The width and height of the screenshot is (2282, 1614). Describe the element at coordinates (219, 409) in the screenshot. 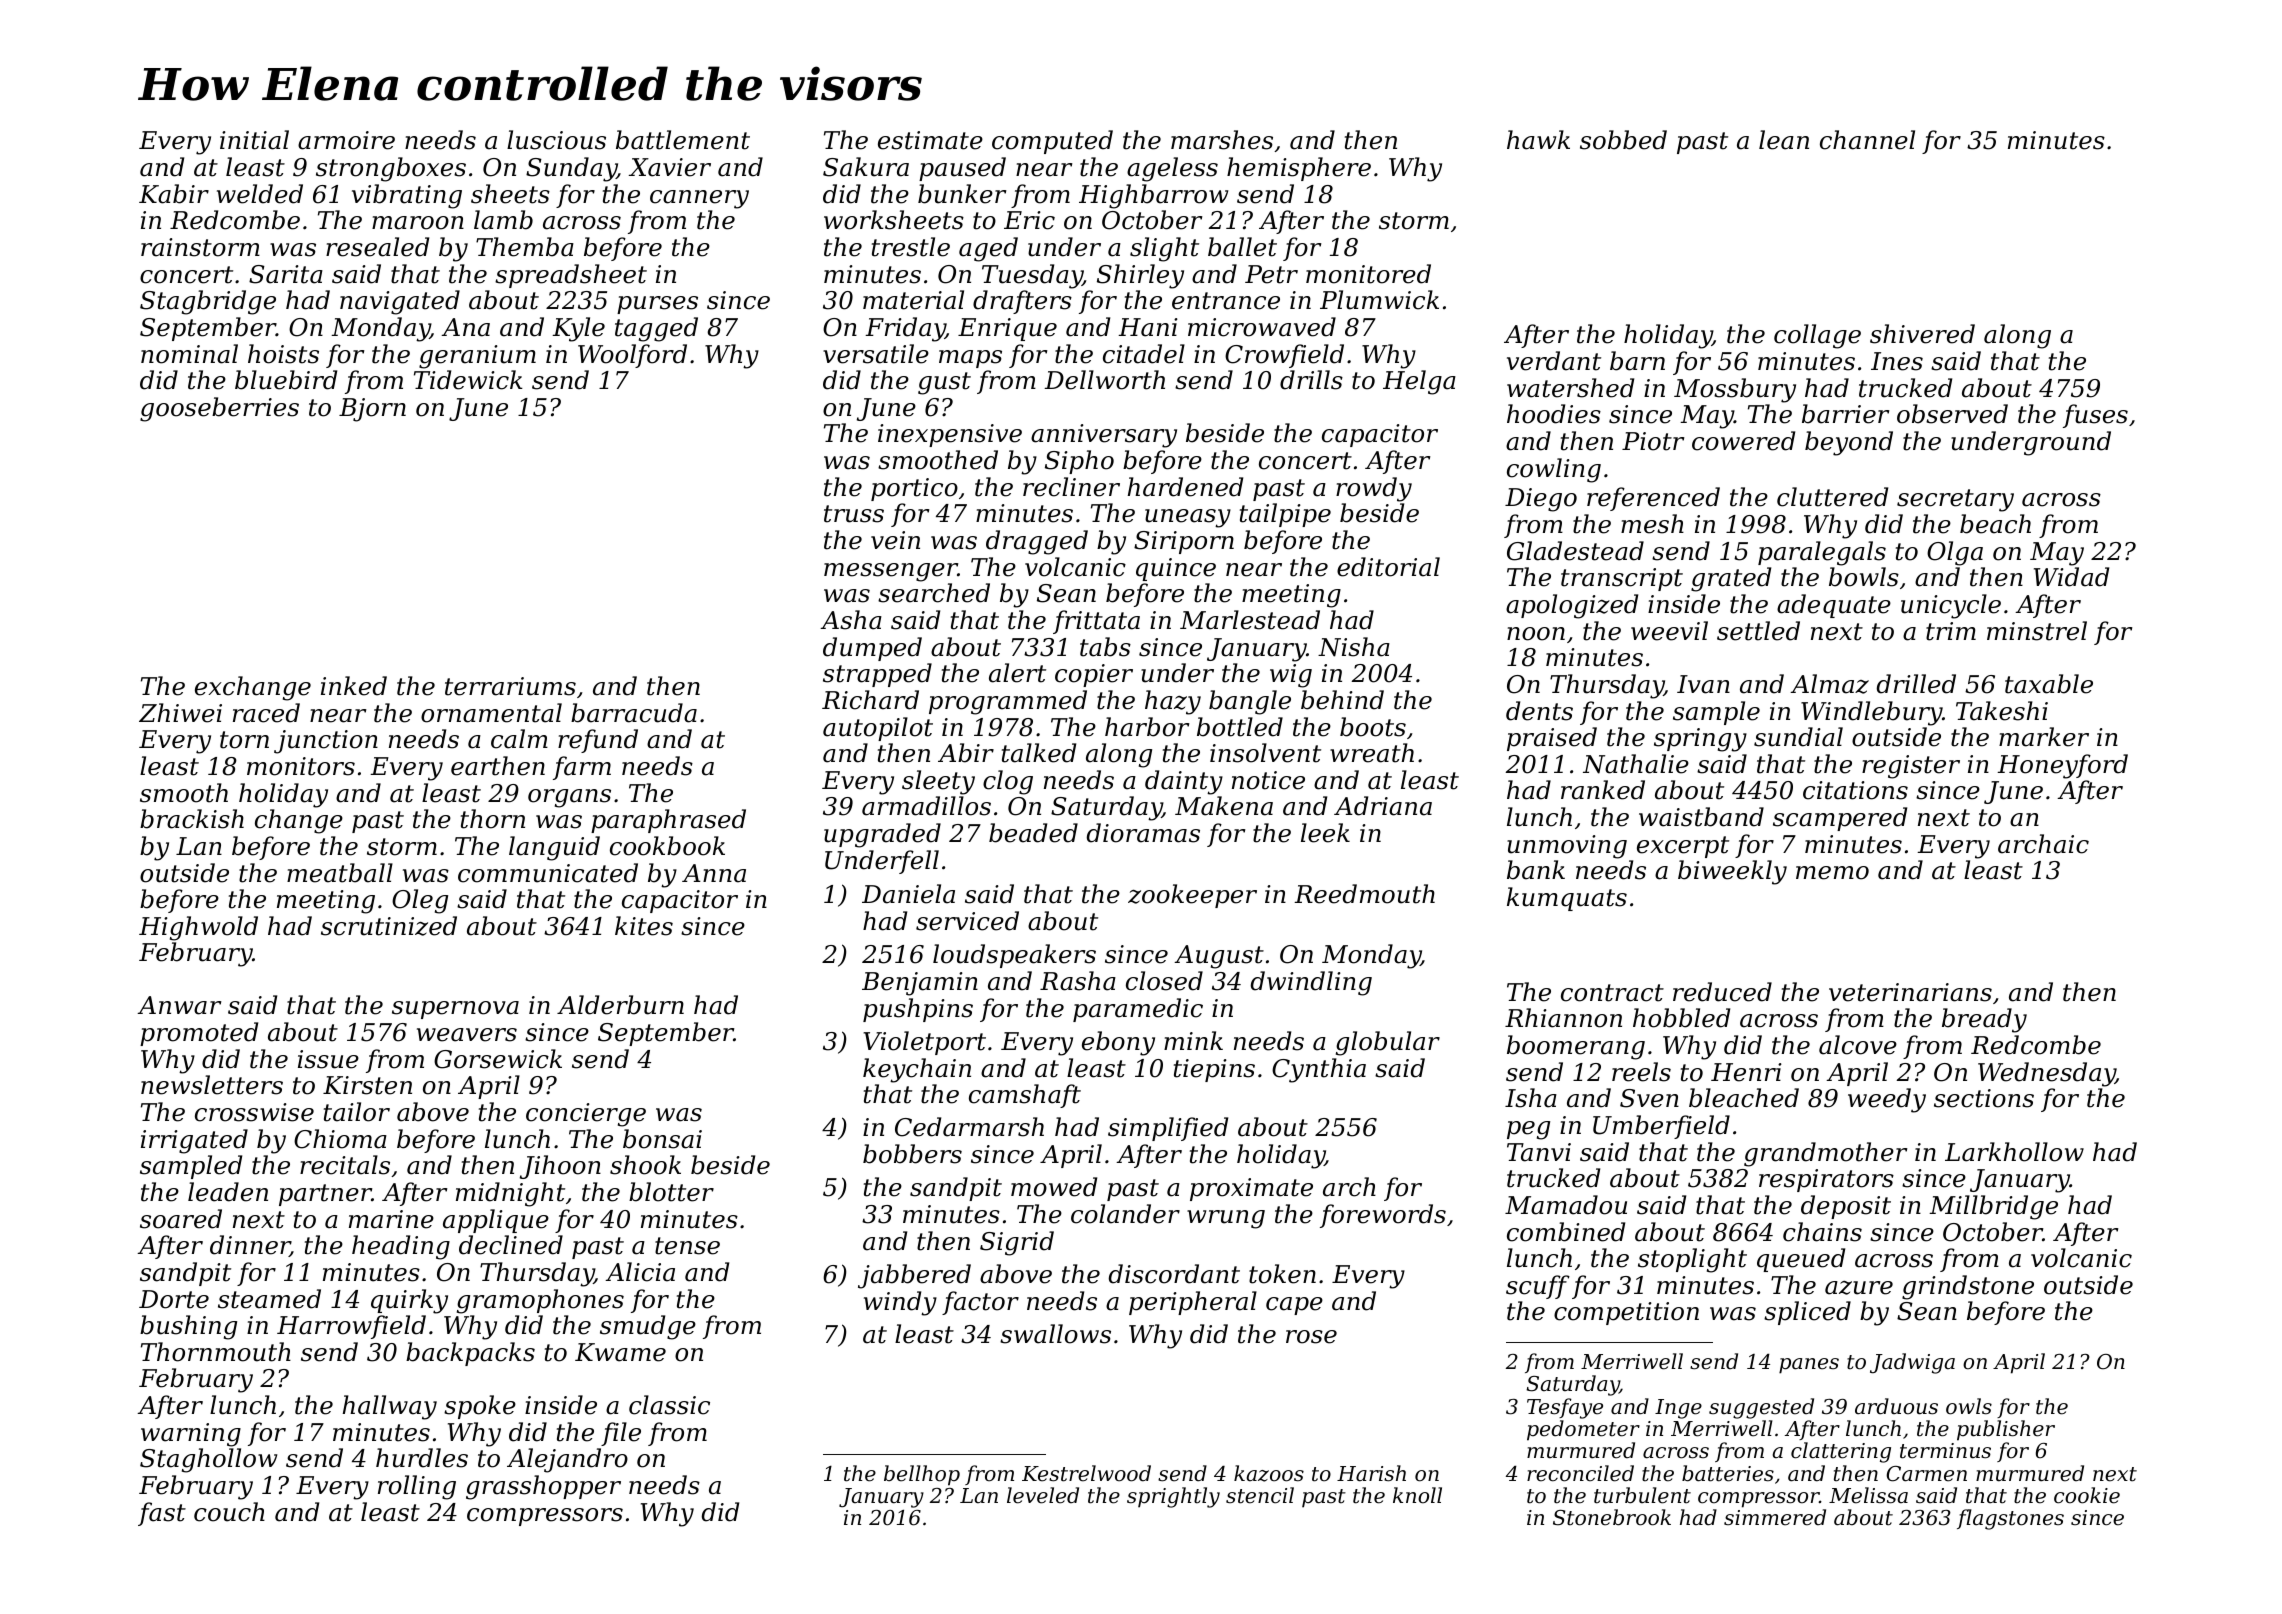

I see `gooseberries` at that location.
